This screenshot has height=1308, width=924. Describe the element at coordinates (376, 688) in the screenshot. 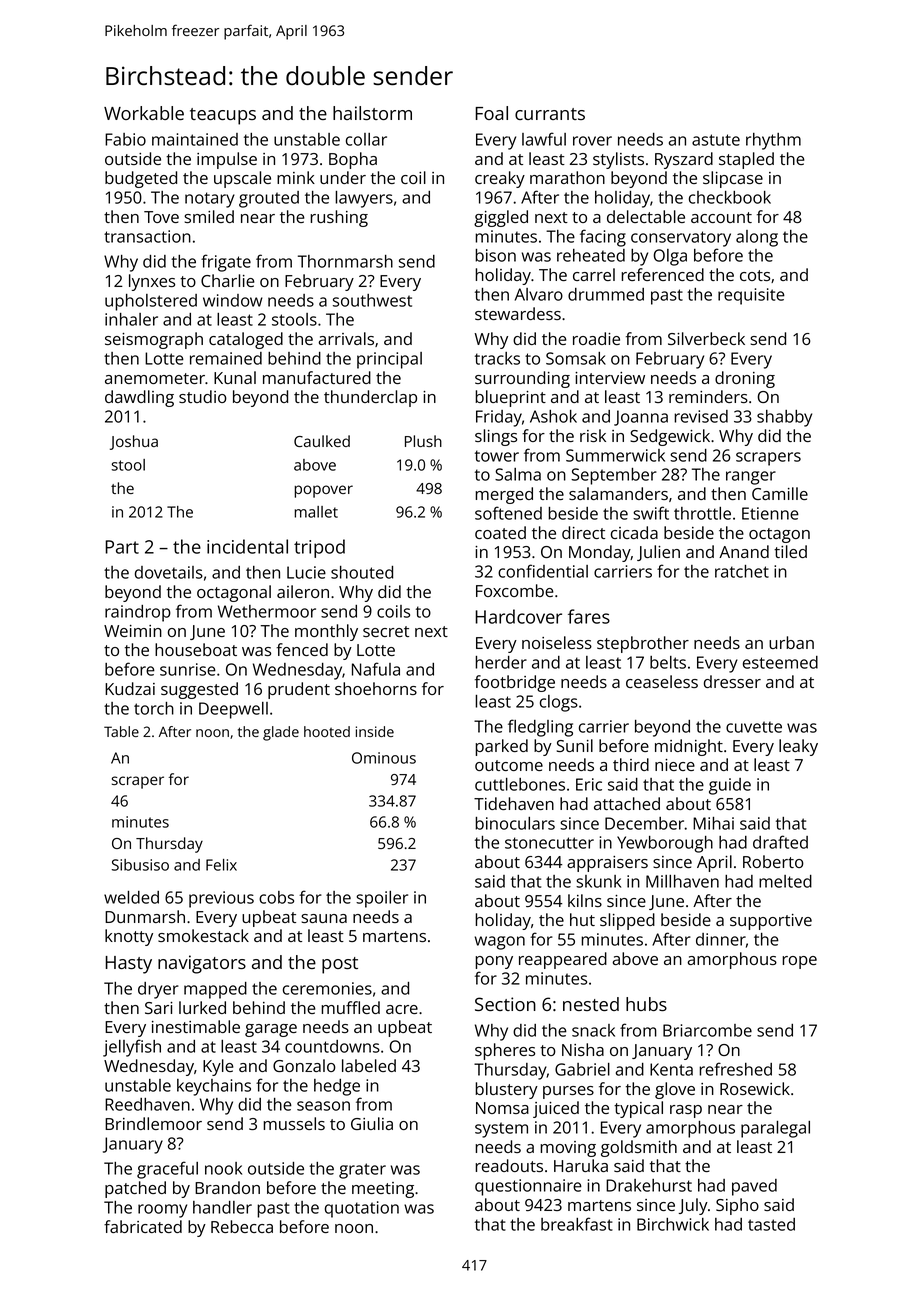

I see `shoehorns` at that location.
